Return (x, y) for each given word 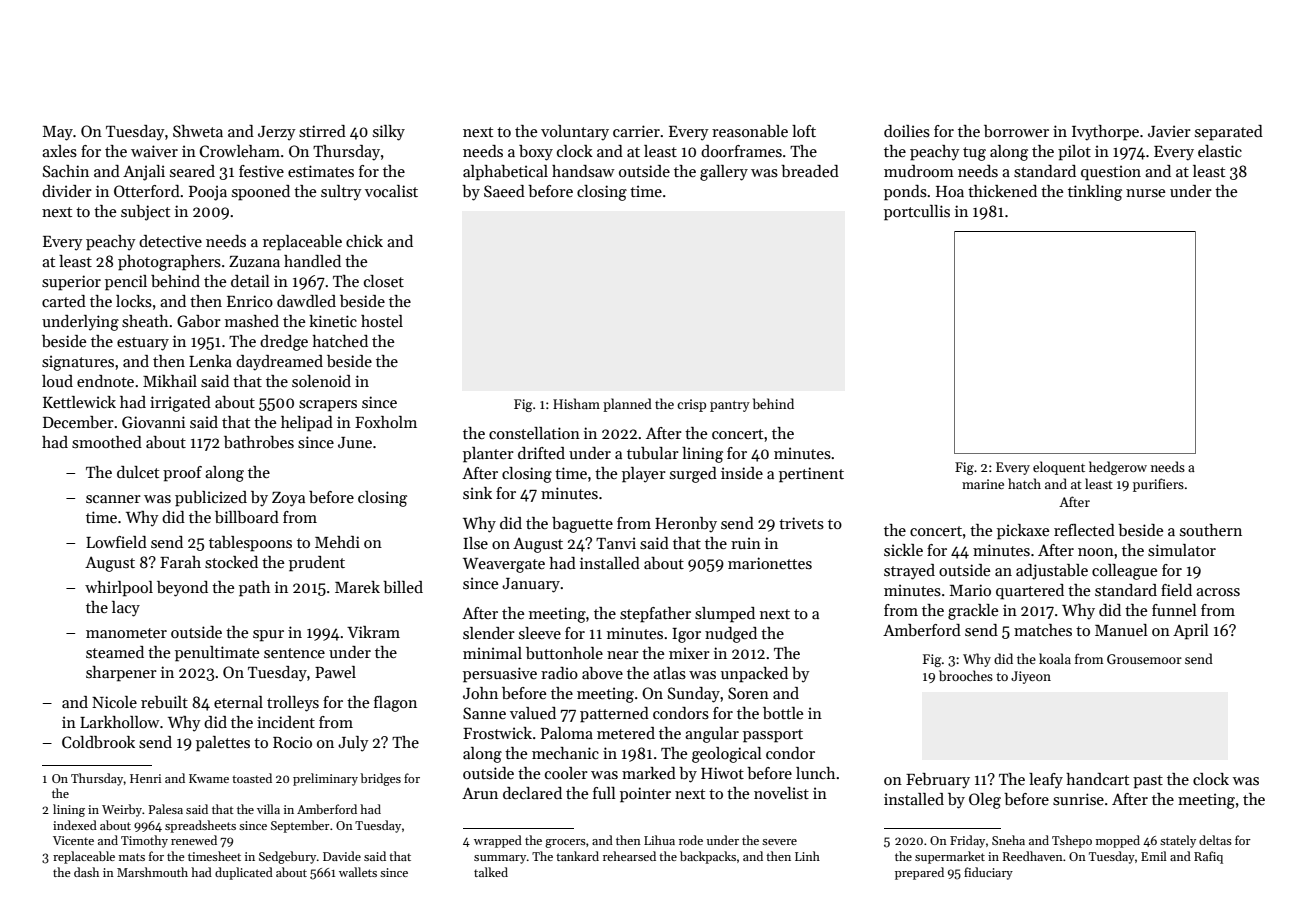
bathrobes (259, 442)
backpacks (708, 857)
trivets (801, 523)
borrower (1016, 131)
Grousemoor (1144, 659)
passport (773, 736)
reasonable (750, 131)
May (58, 133)
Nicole (114, 702)
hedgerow (1118, 468)
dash (86, 872)
